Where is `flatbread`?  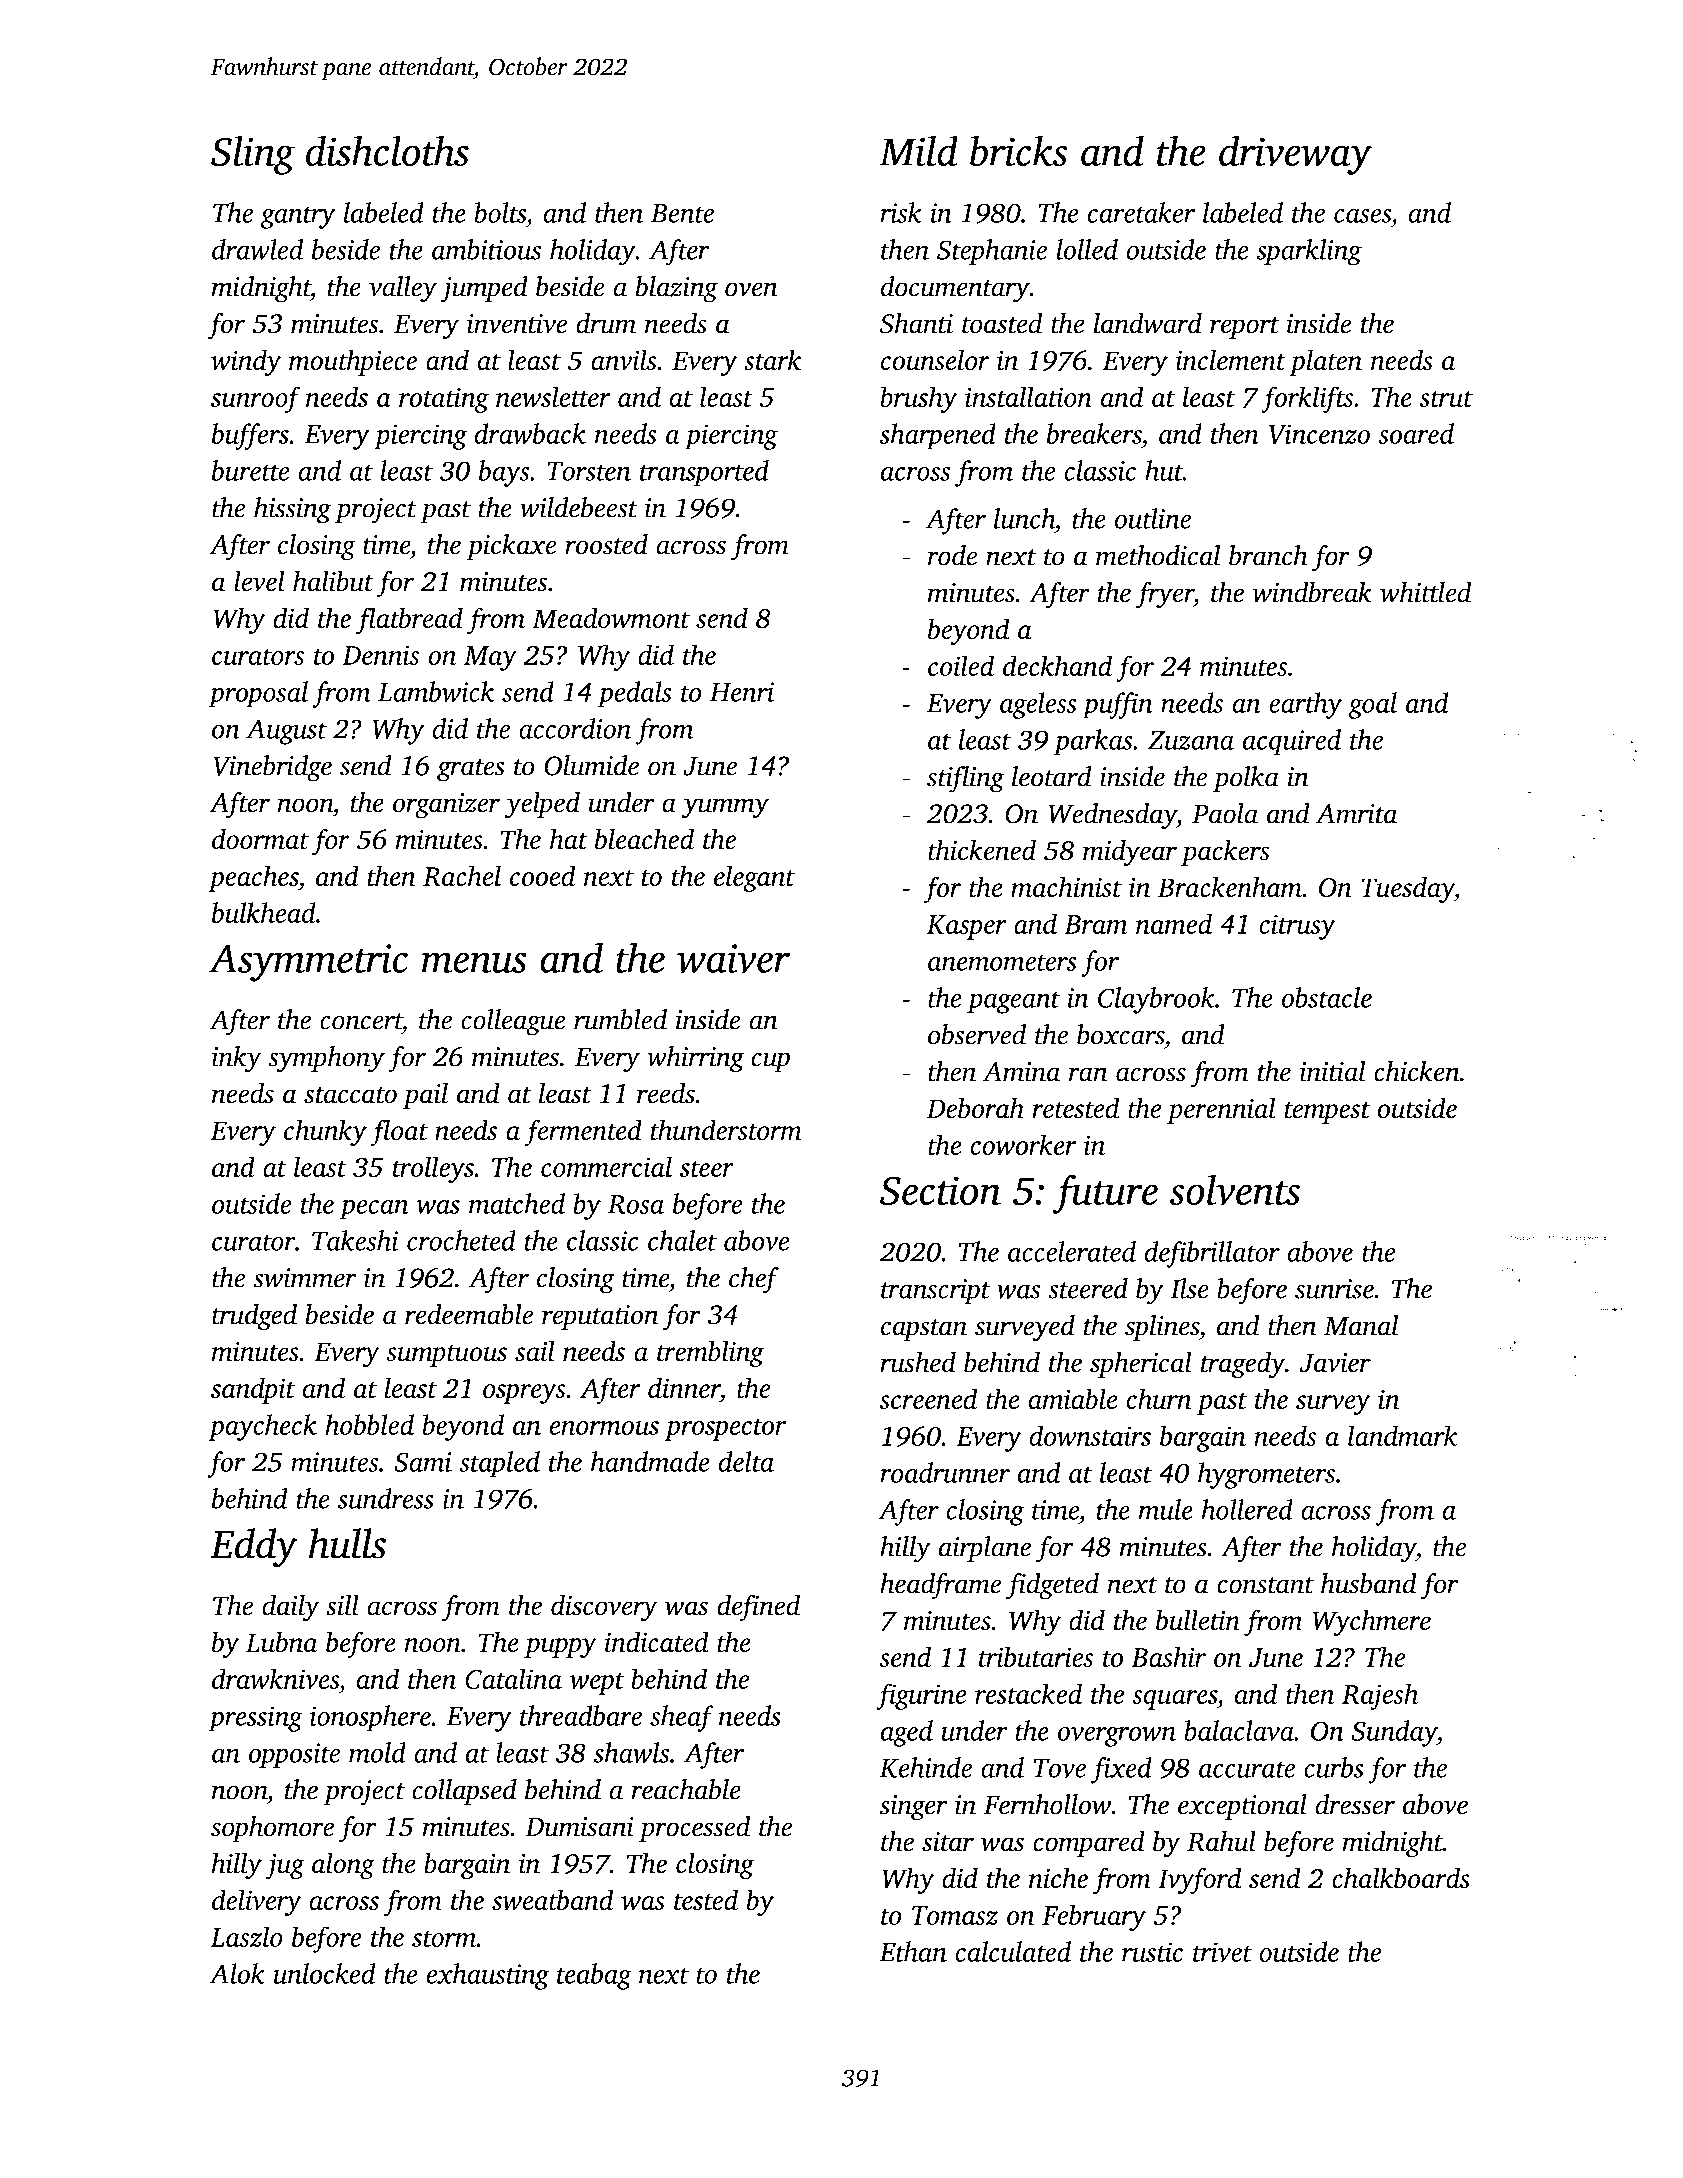 flatbread is located at coordinates (409, 620).
